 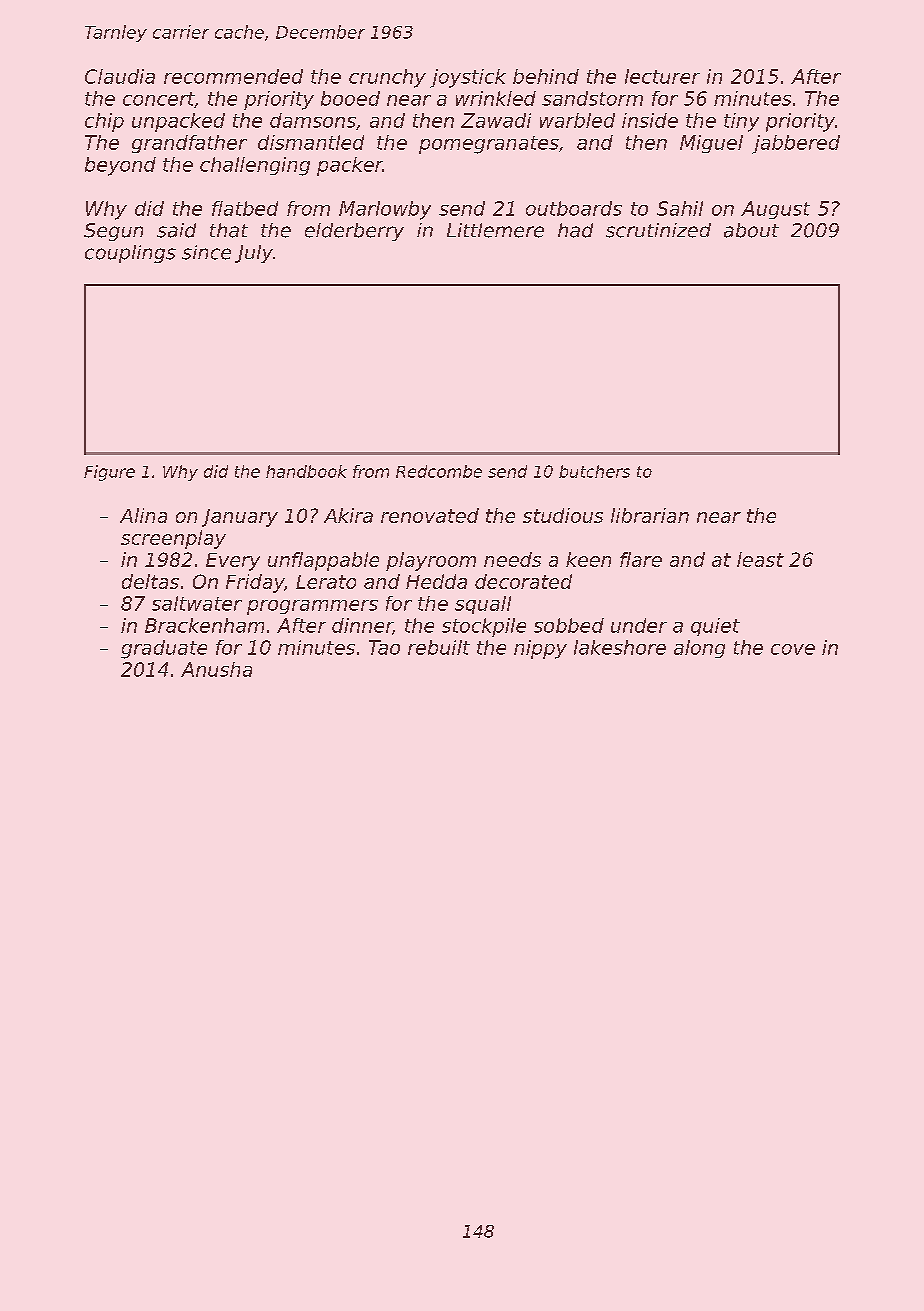 I want to click on Littlemere, so click(x=495, y=230).
